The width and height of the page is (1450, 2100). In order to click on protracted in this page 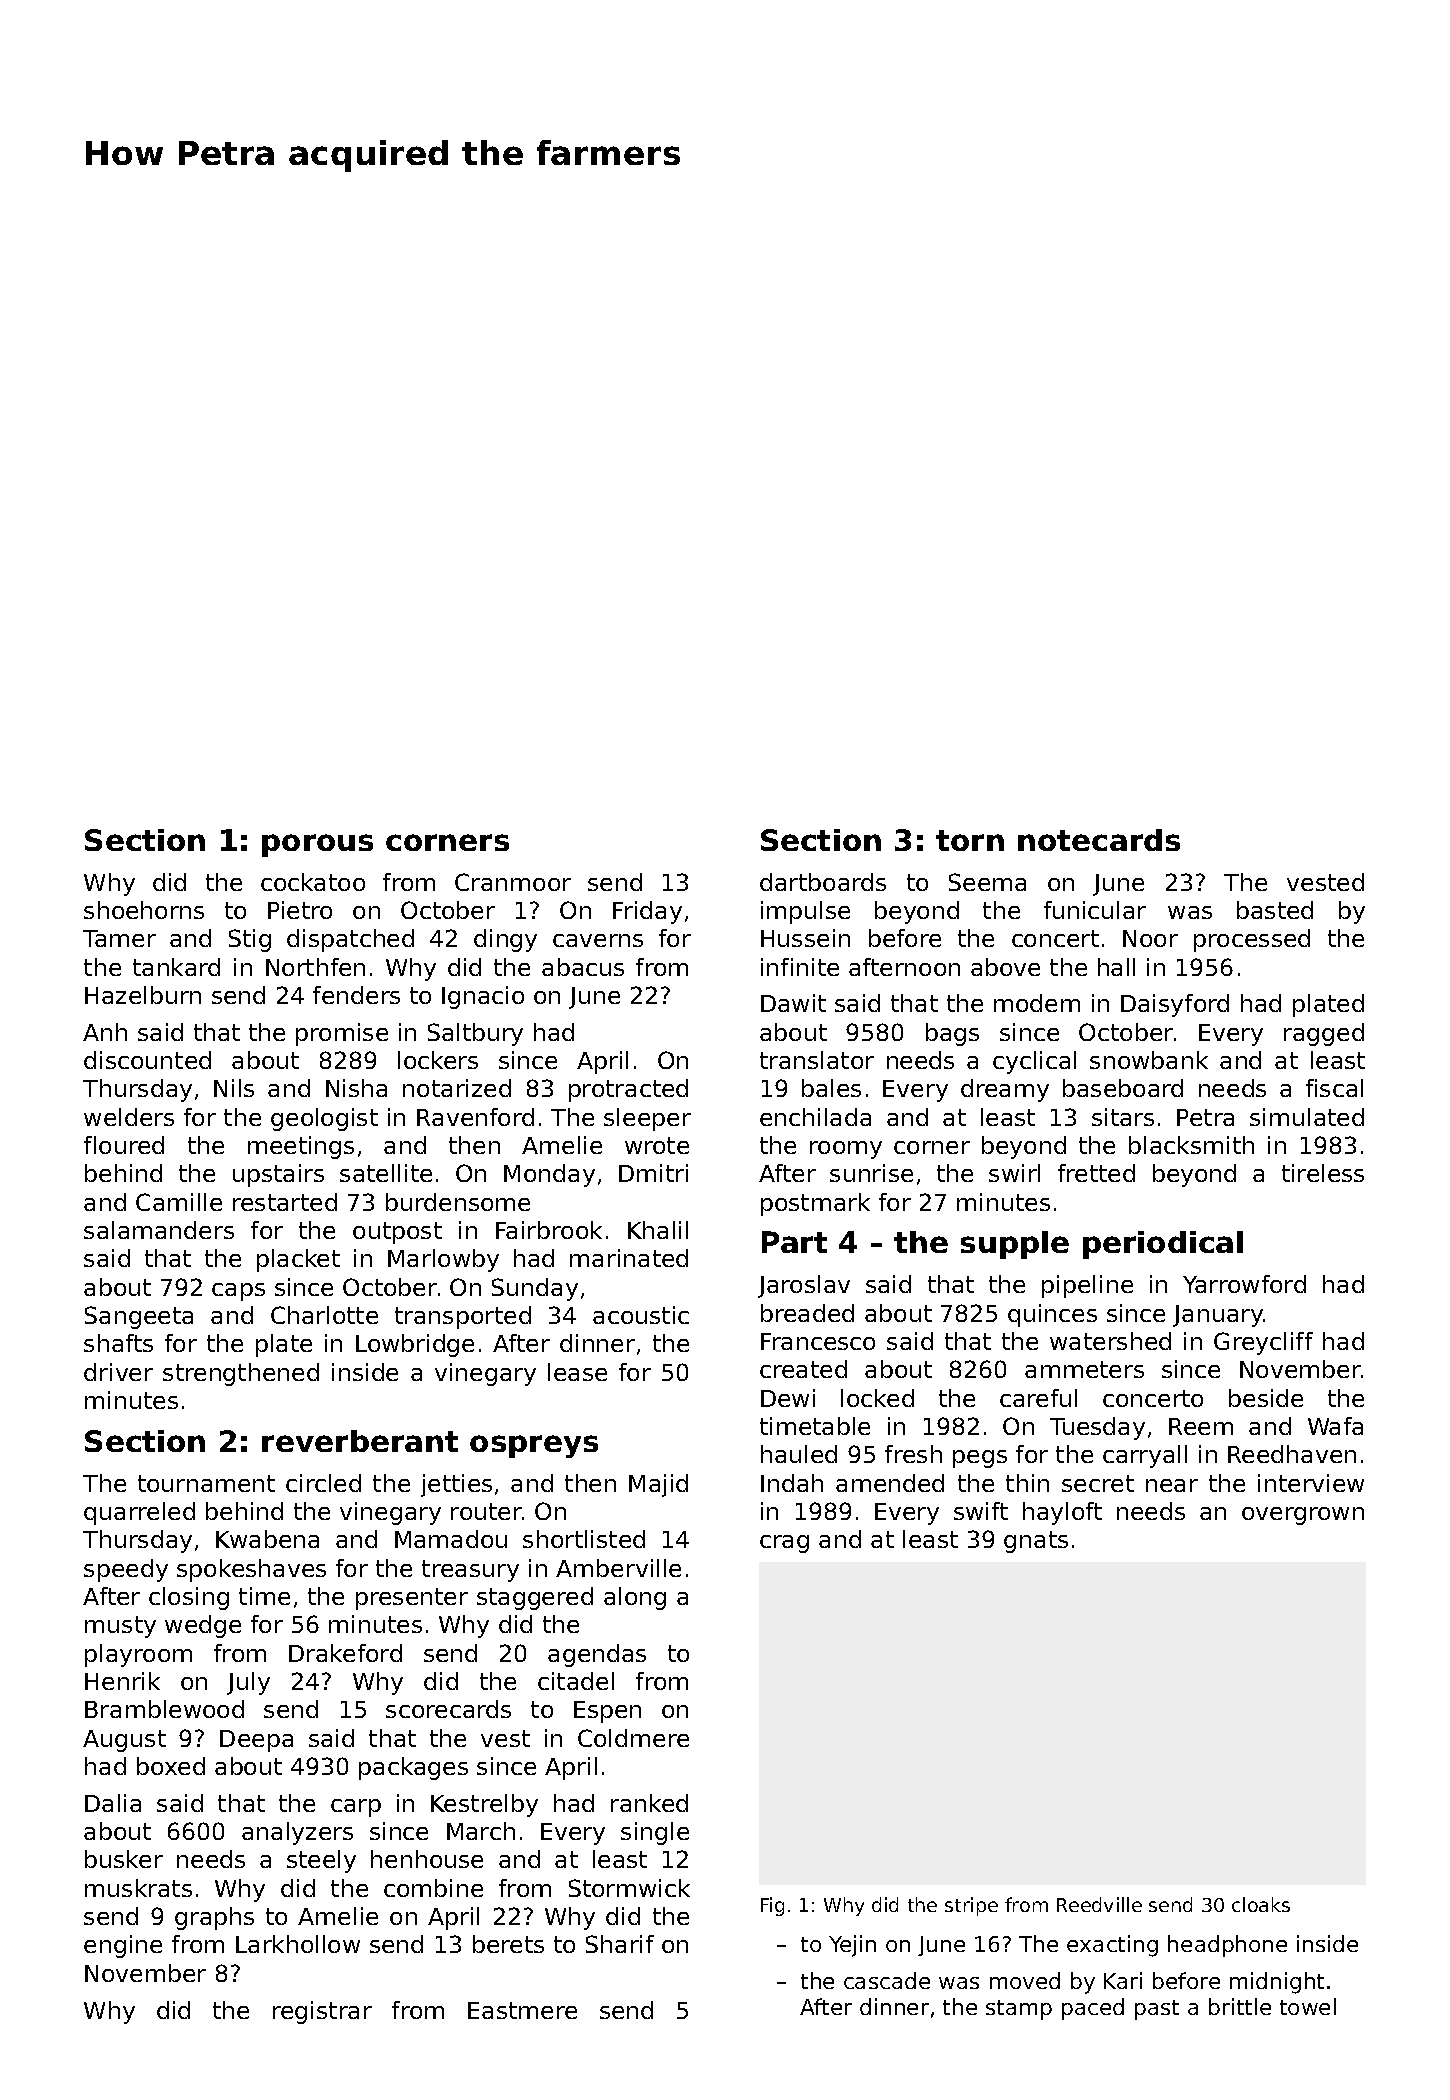, I will do `click(628, 1090)`.
